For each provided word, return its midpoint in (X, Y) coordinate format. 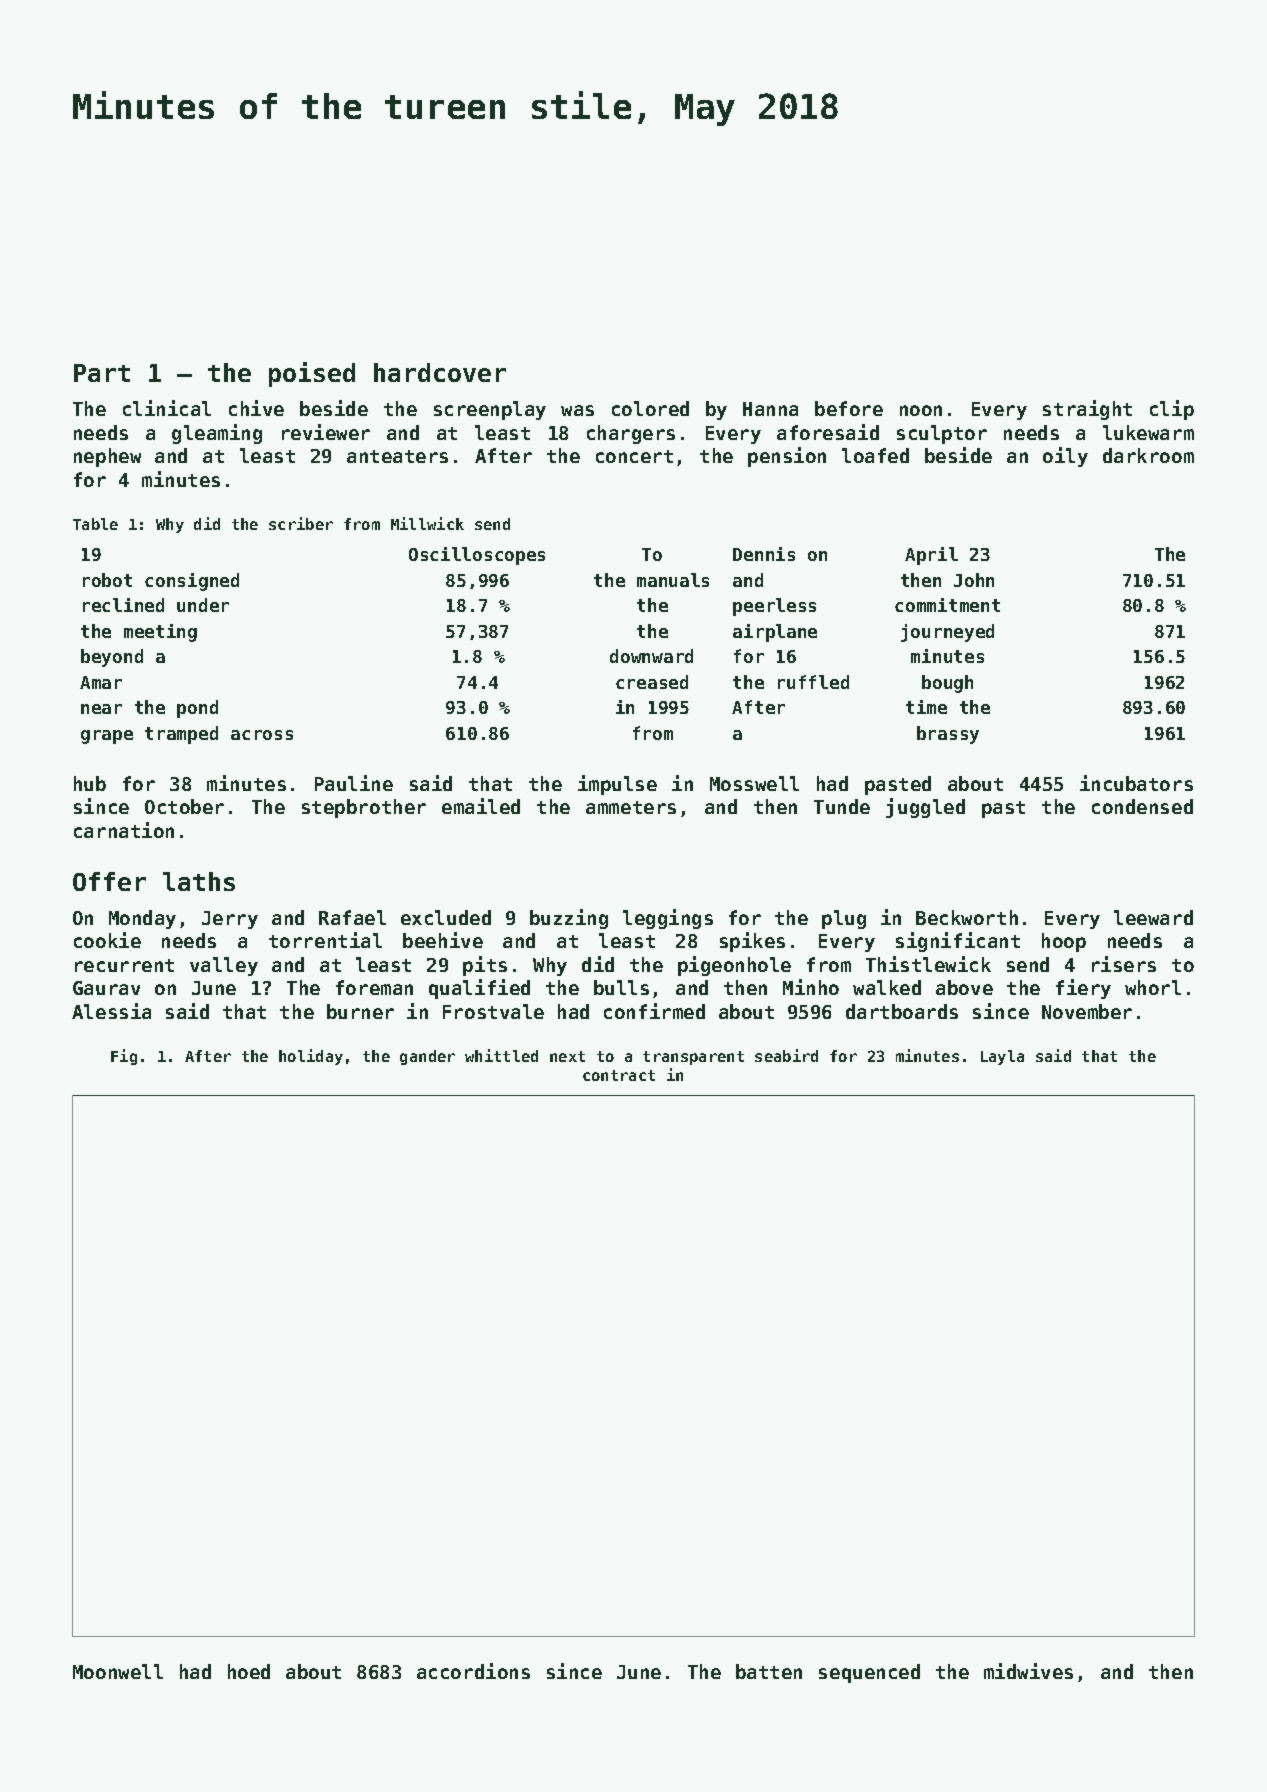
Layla (1002, 1057)
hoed (249, 1671)
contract (619, 1075)
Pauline (354, 783)
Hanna (770, 409)
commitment (947, 605)
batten (769, 1671)
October (184, 806)
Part (102, 373)
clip (1172, 410)
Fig (124, 1057)
